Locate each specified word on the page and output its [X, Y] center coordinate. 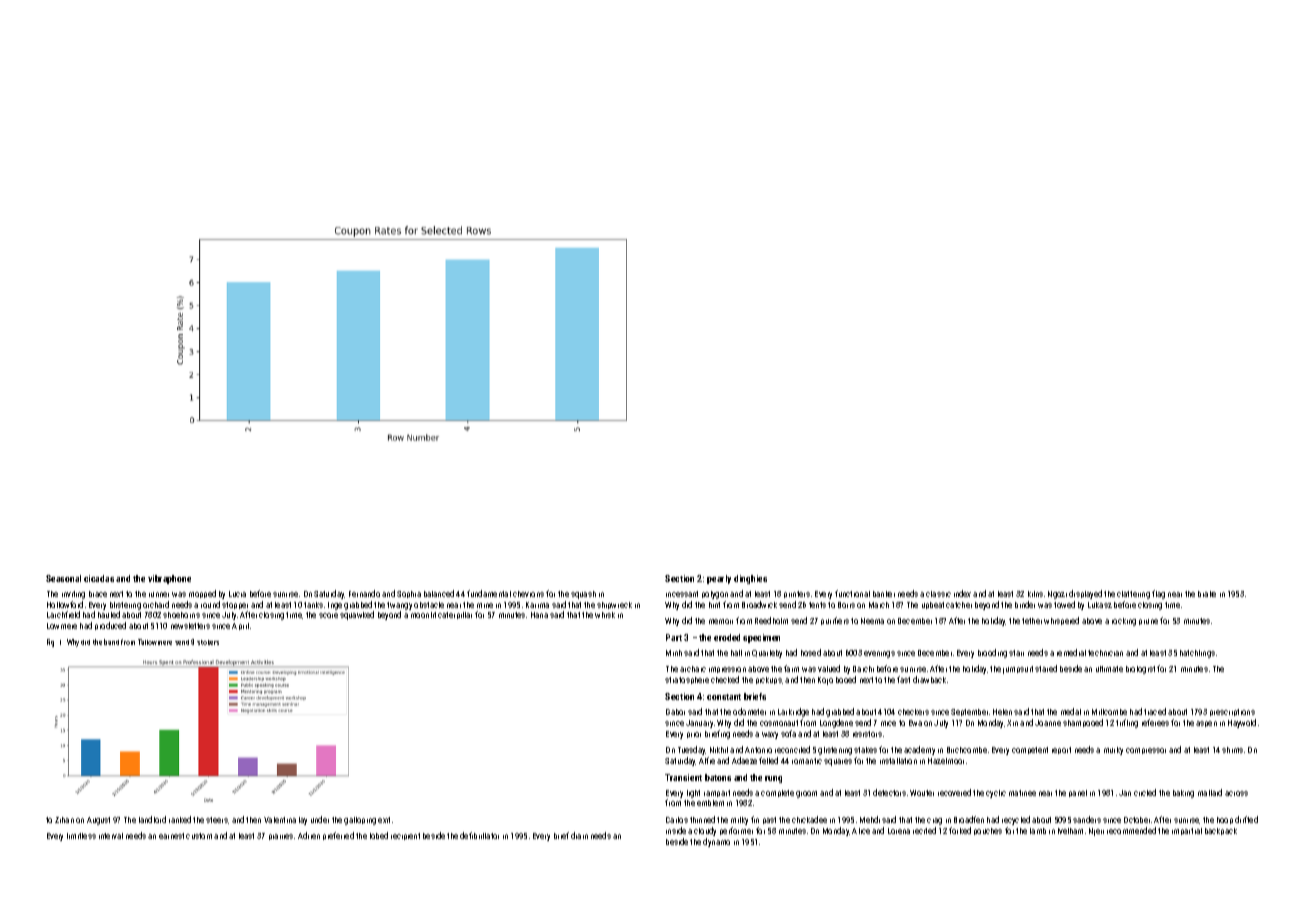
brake [1207, 594]
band [111, 642]
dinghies [750, 579]
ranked [180, 819]
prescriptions [1232, 712]
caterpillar [455, 615]
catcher [959, 605]
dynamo [716, 842]
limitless [81, 836]
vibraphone [169, 579]
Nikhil [719, 750]
